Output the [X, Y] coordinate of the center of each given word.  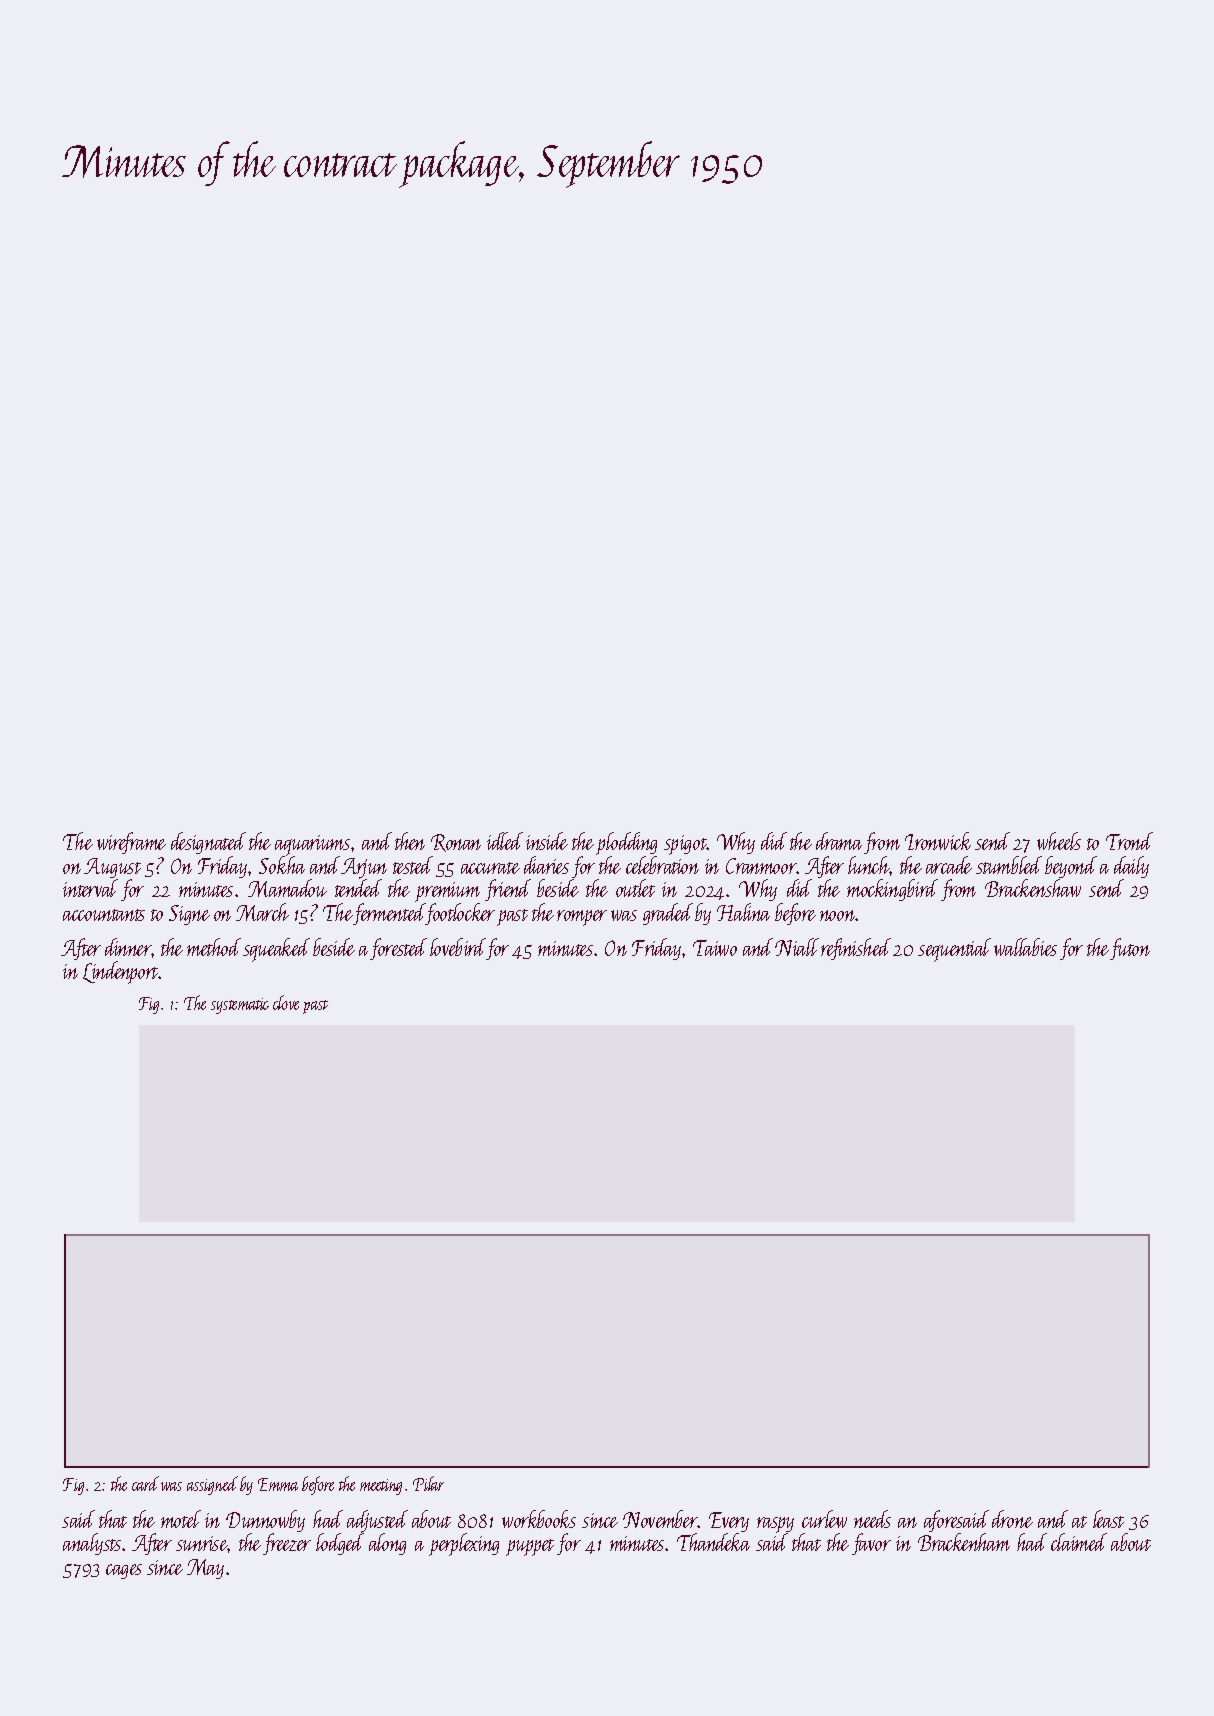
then [410, 841]
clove [286, 1002]
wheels [1059, 841]
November [660, 1519]
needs [872, 1519]
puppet [530, 1547]
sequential [954, 950]
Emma [278, 1484]
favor [871, 1544]
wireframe [131, 843]
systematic [240, 1006]
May [205, 1569]
